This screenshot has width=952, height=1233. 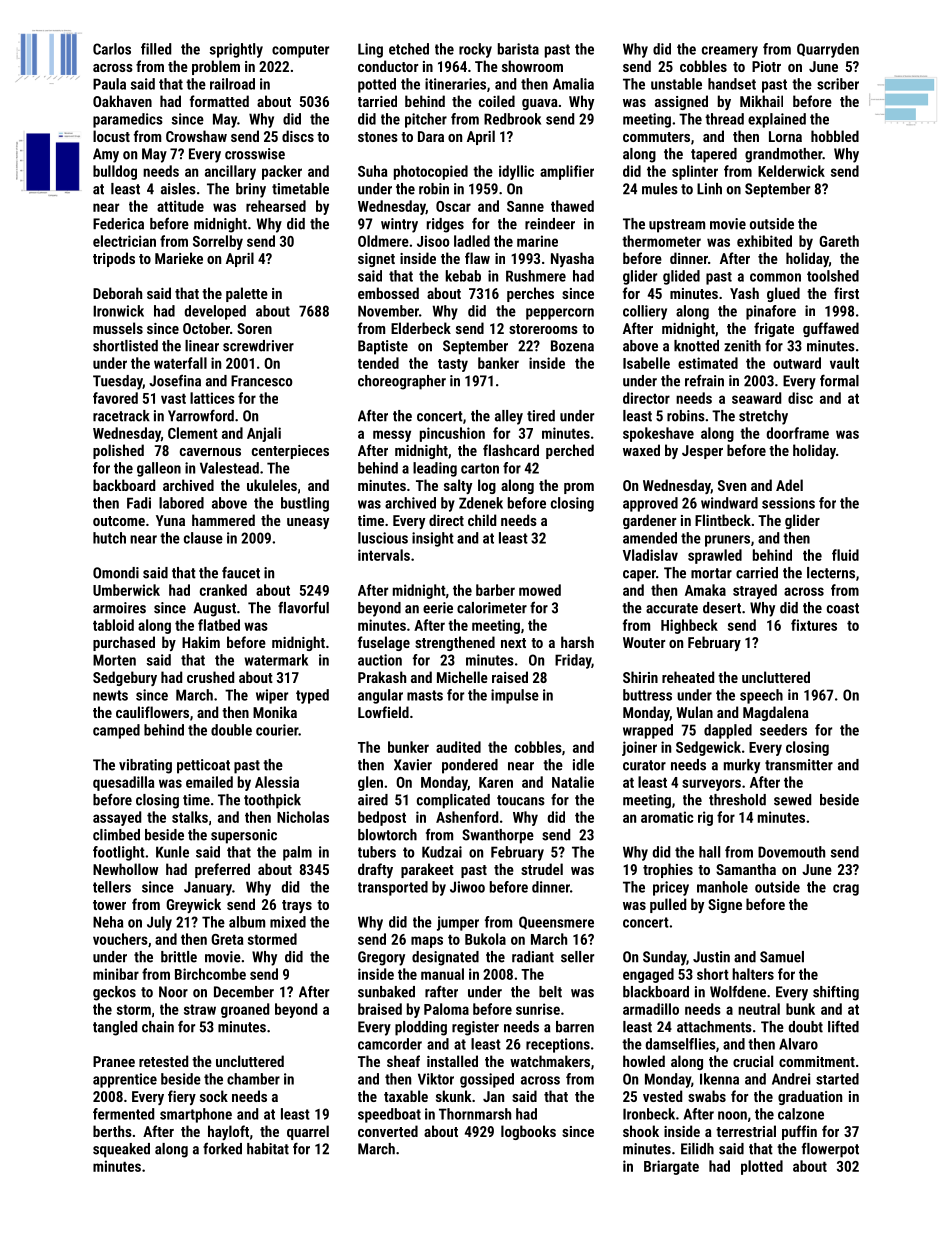 I want to click on upstream, so click(x=677, y=226).
